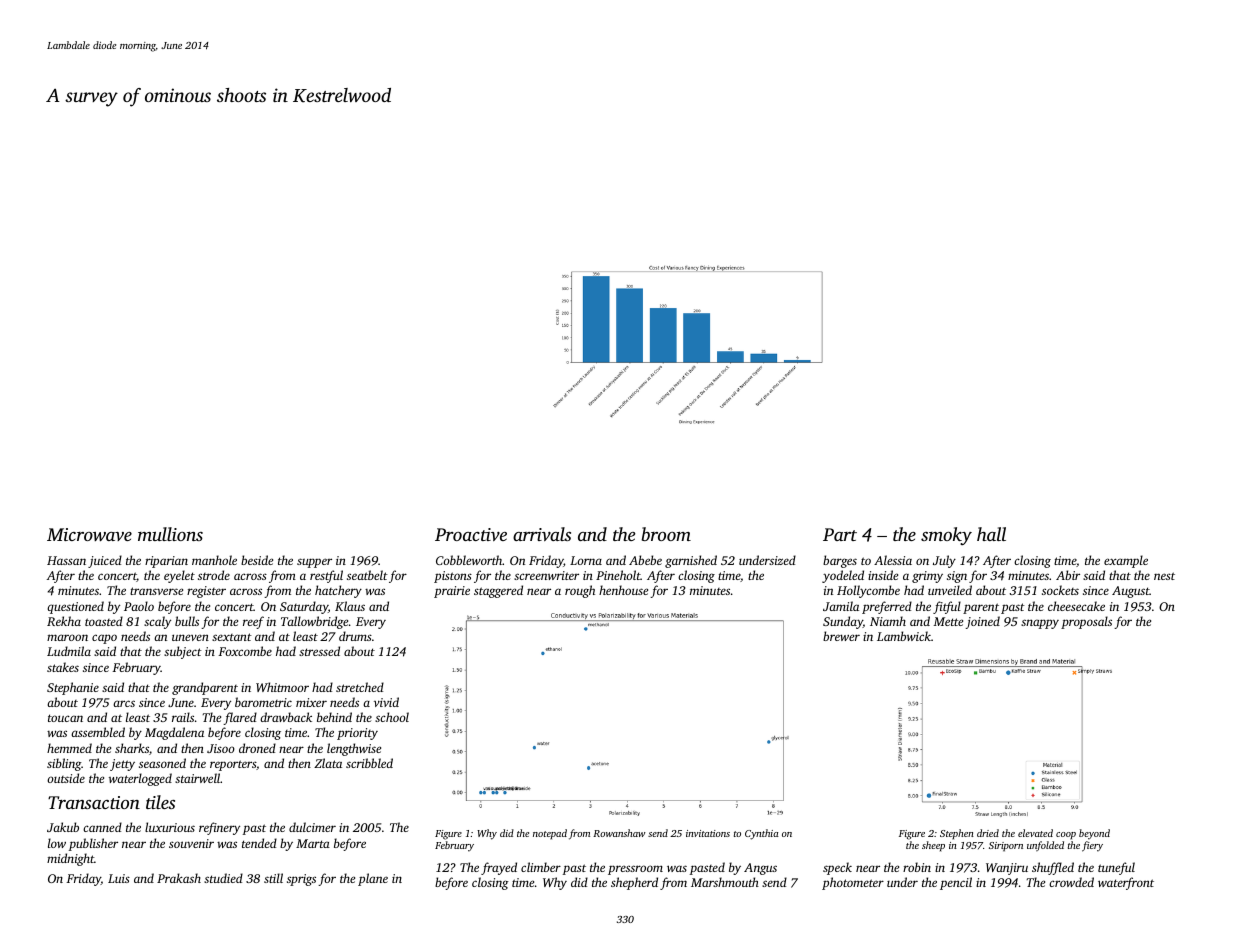 This screenshot has width=1233, height=952. Describe the element at coordinates (73, 688) in the screenshot. I see `Stephanie` at that location.
